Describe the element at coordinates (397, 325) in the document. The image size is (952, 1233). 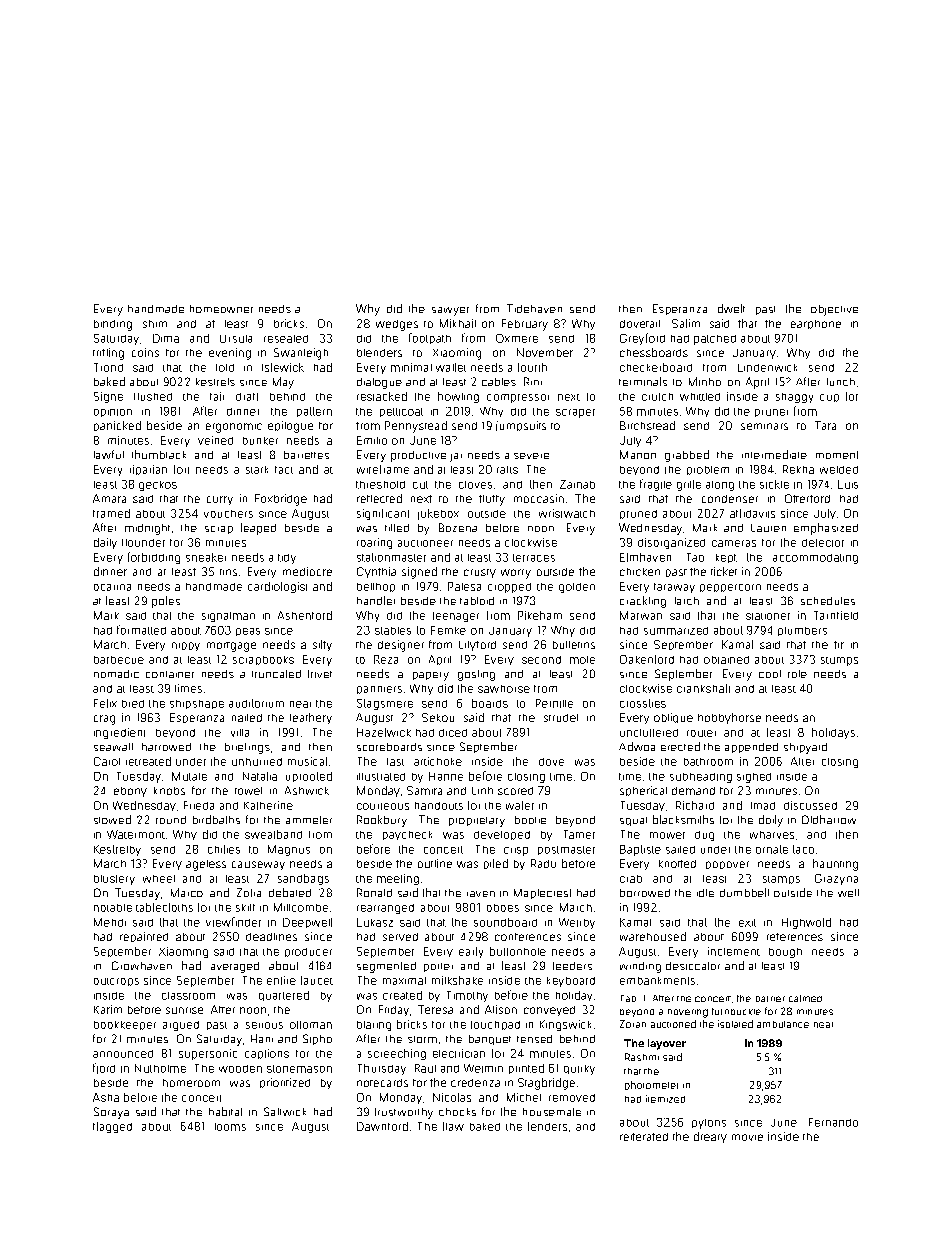
I see `wedges` at that location.
